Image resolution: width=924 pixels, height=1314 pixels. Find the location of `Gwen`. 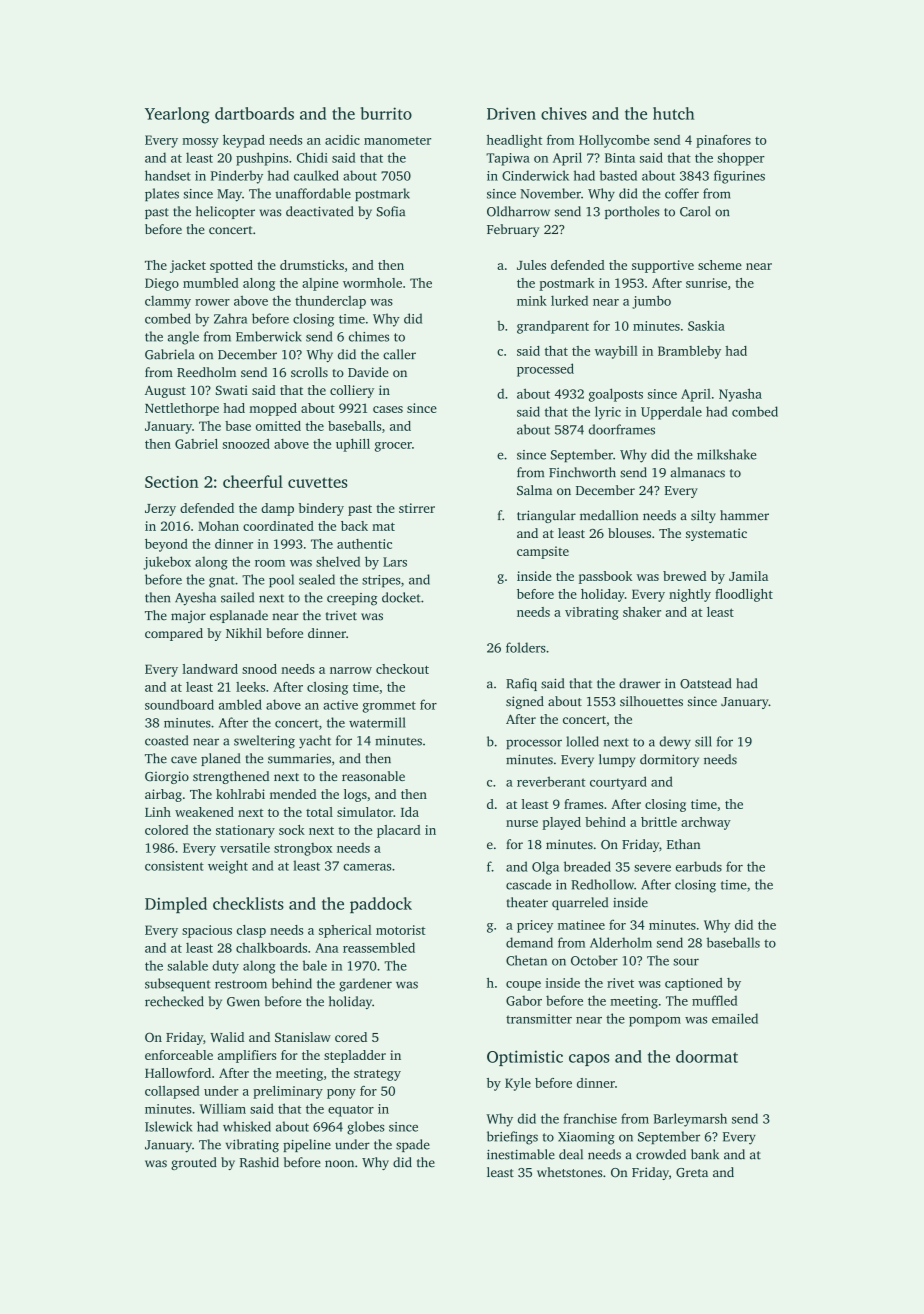

Gwen is located at coordinates (243, 1002).
